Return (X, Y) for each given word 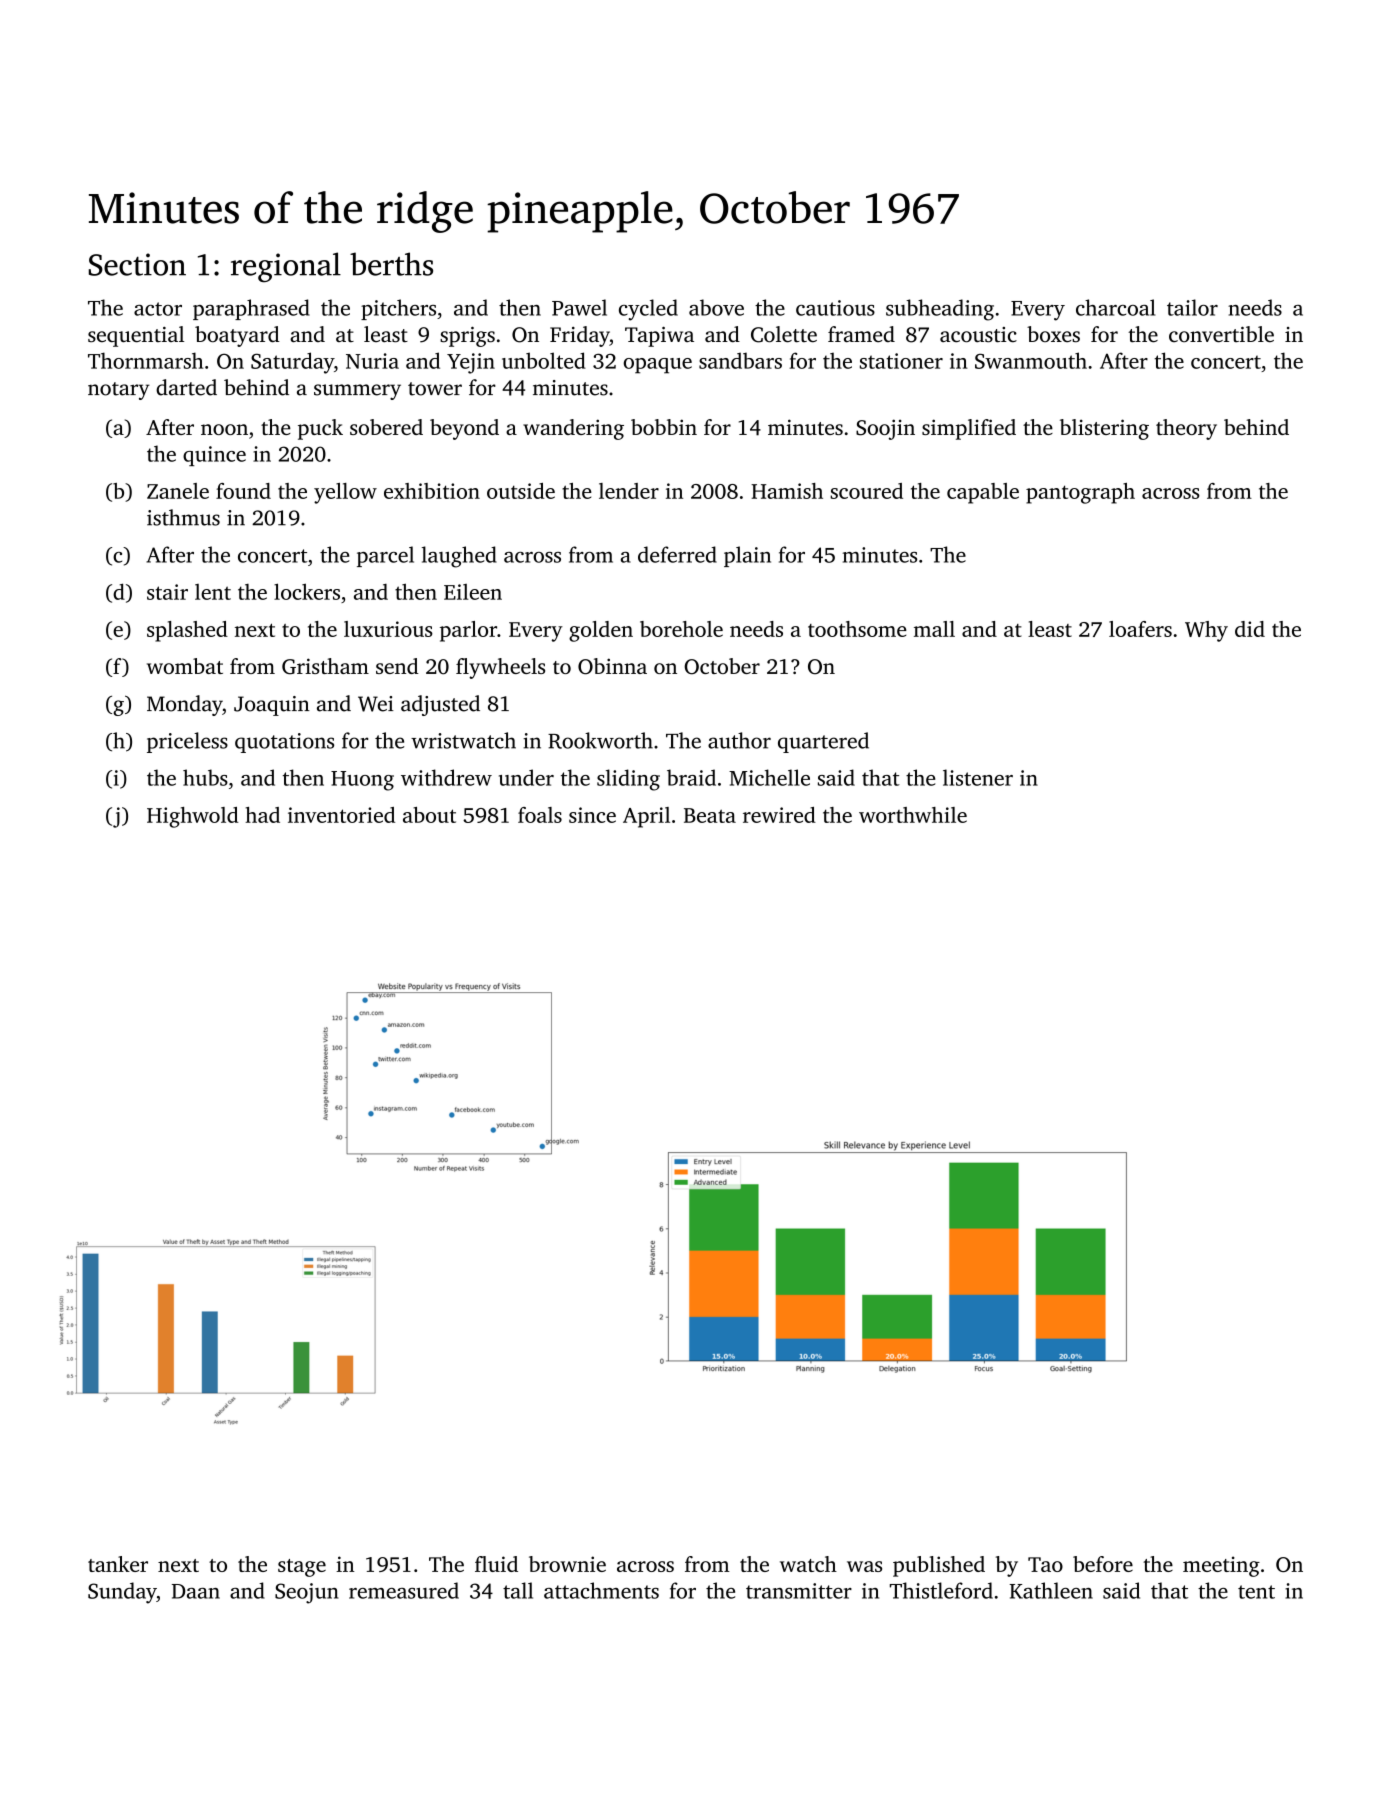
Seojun (306, 1593)
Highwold (193, 817)
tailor (1192, 307)
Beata (710, 815)
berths (391, 264)
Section (137, 264)
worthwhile (913, 815)
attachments (601, 1590)
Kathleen (1051, 1590)
